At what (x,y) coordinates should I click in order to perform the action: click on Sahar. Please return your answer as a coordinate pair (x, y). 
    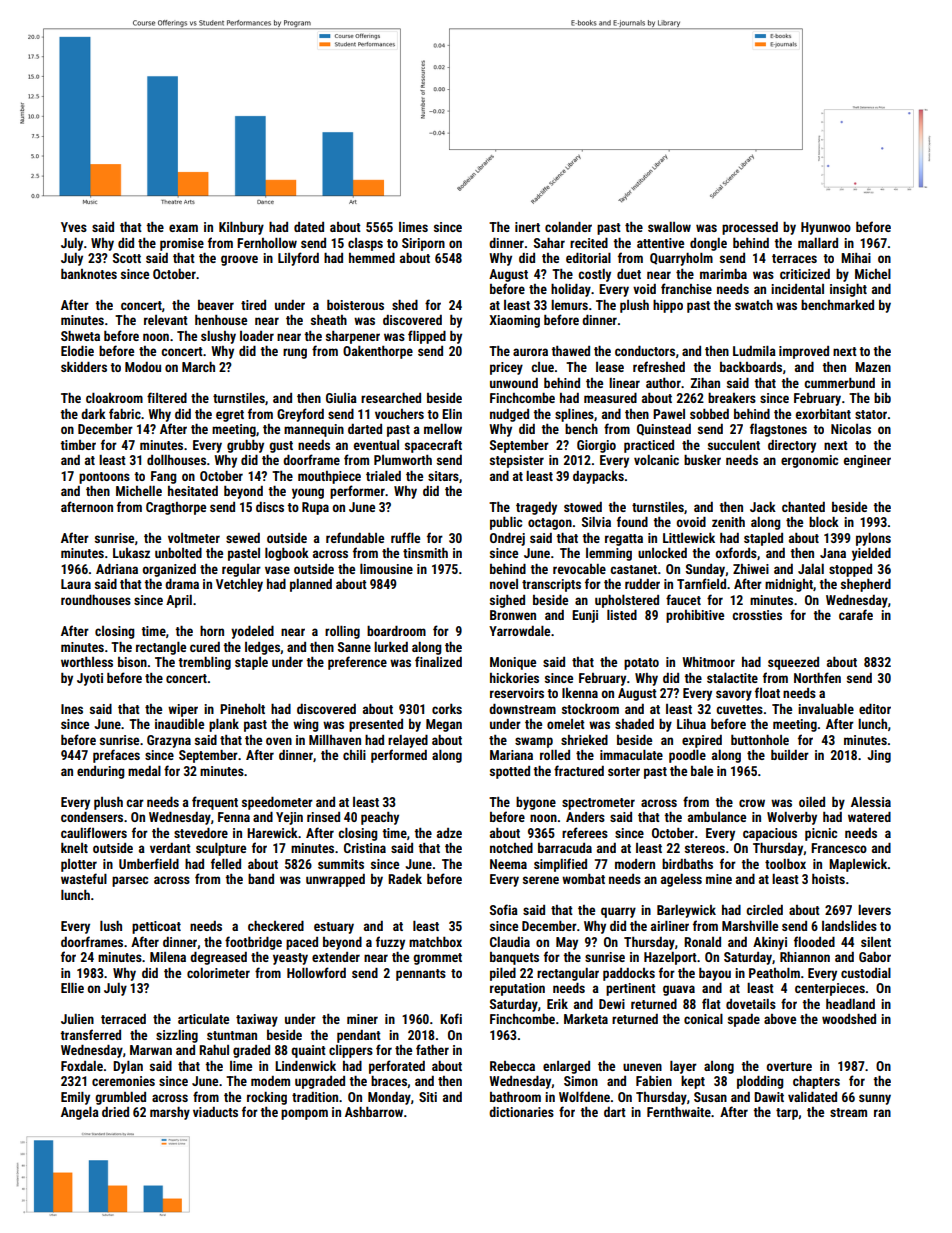
    Looking at the image, I should click on (549, 243).
